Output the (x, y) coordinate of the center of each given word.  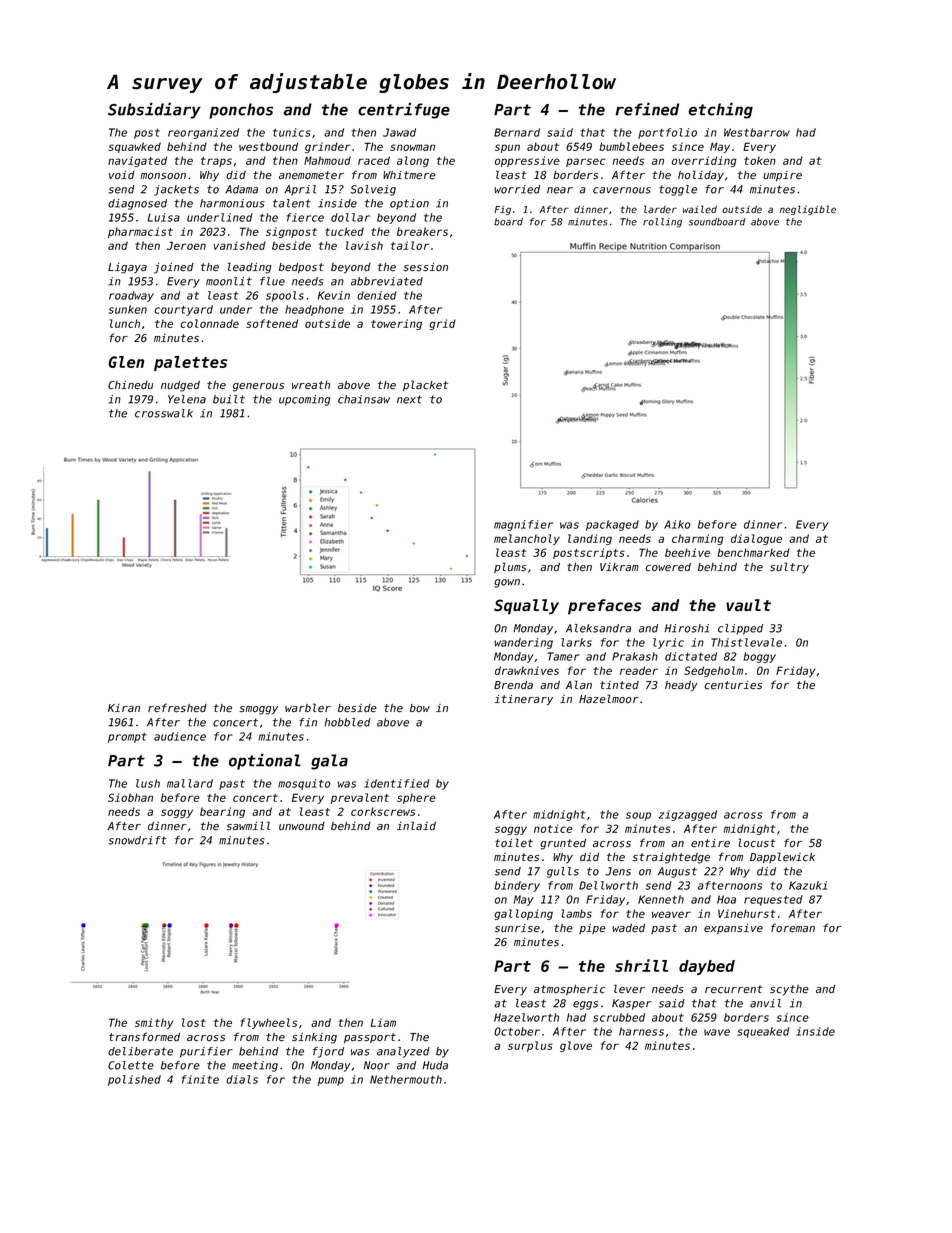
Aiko (677, 524)
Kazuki (808, 885)
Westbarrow (757, 132)
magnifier (523, 525)
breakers (422, 231)
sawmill (248, 826)
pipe (592, 929)
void (122, 175)
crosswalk (164, 413)
